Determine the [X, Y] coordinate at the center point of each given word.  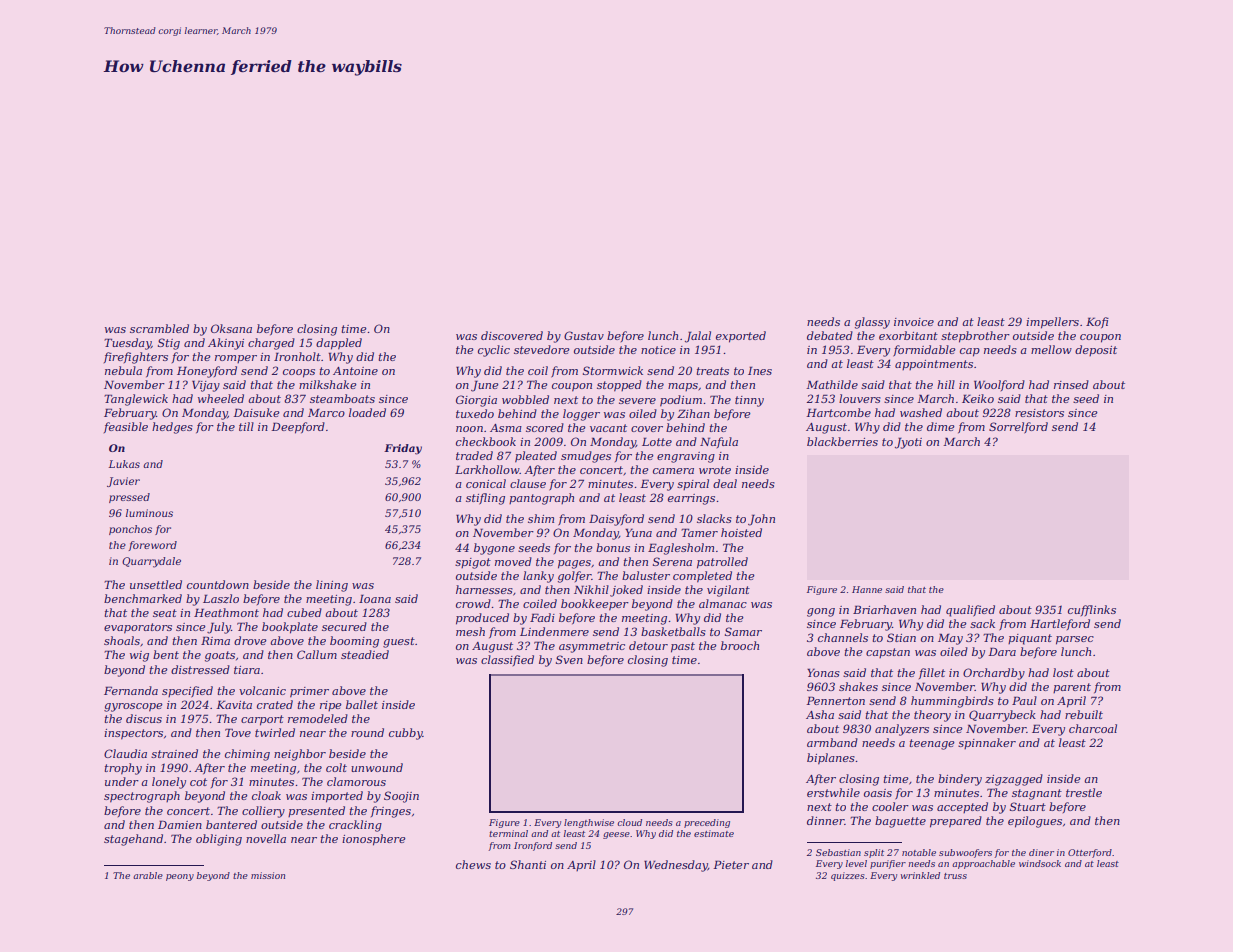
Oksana [231, 328]
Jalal [698, 337]
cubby [406, 734]
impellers [1052, 323]
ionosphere [374, 840]
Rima [215, 640]
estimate [714, 833]
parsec [1075, 640]
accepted [962, 807]
